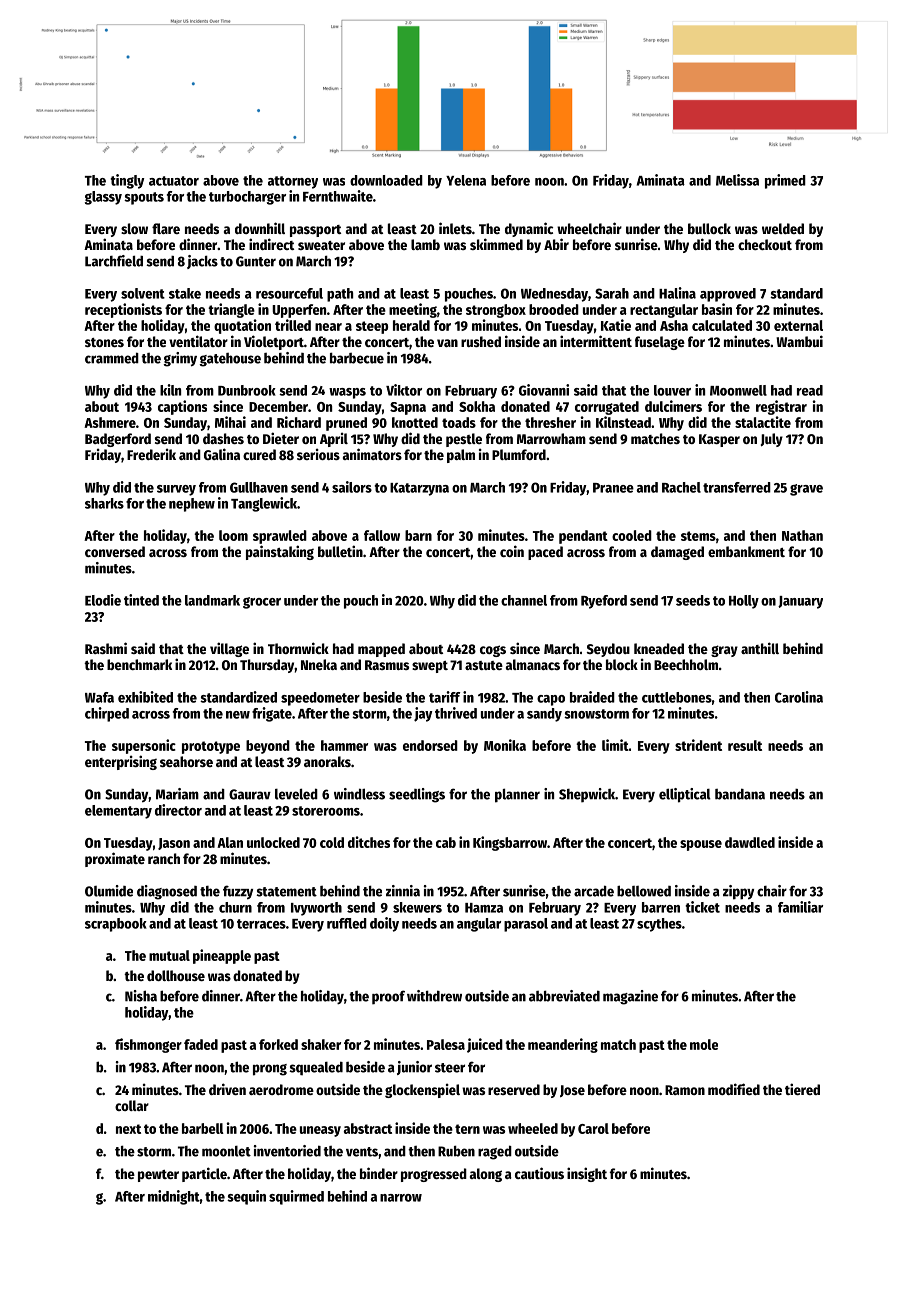 This document has width=908, height=1316. What do you see at coordinates (644, 891) in the document?
I see `bellowed` at bounding box center [644, 891].
